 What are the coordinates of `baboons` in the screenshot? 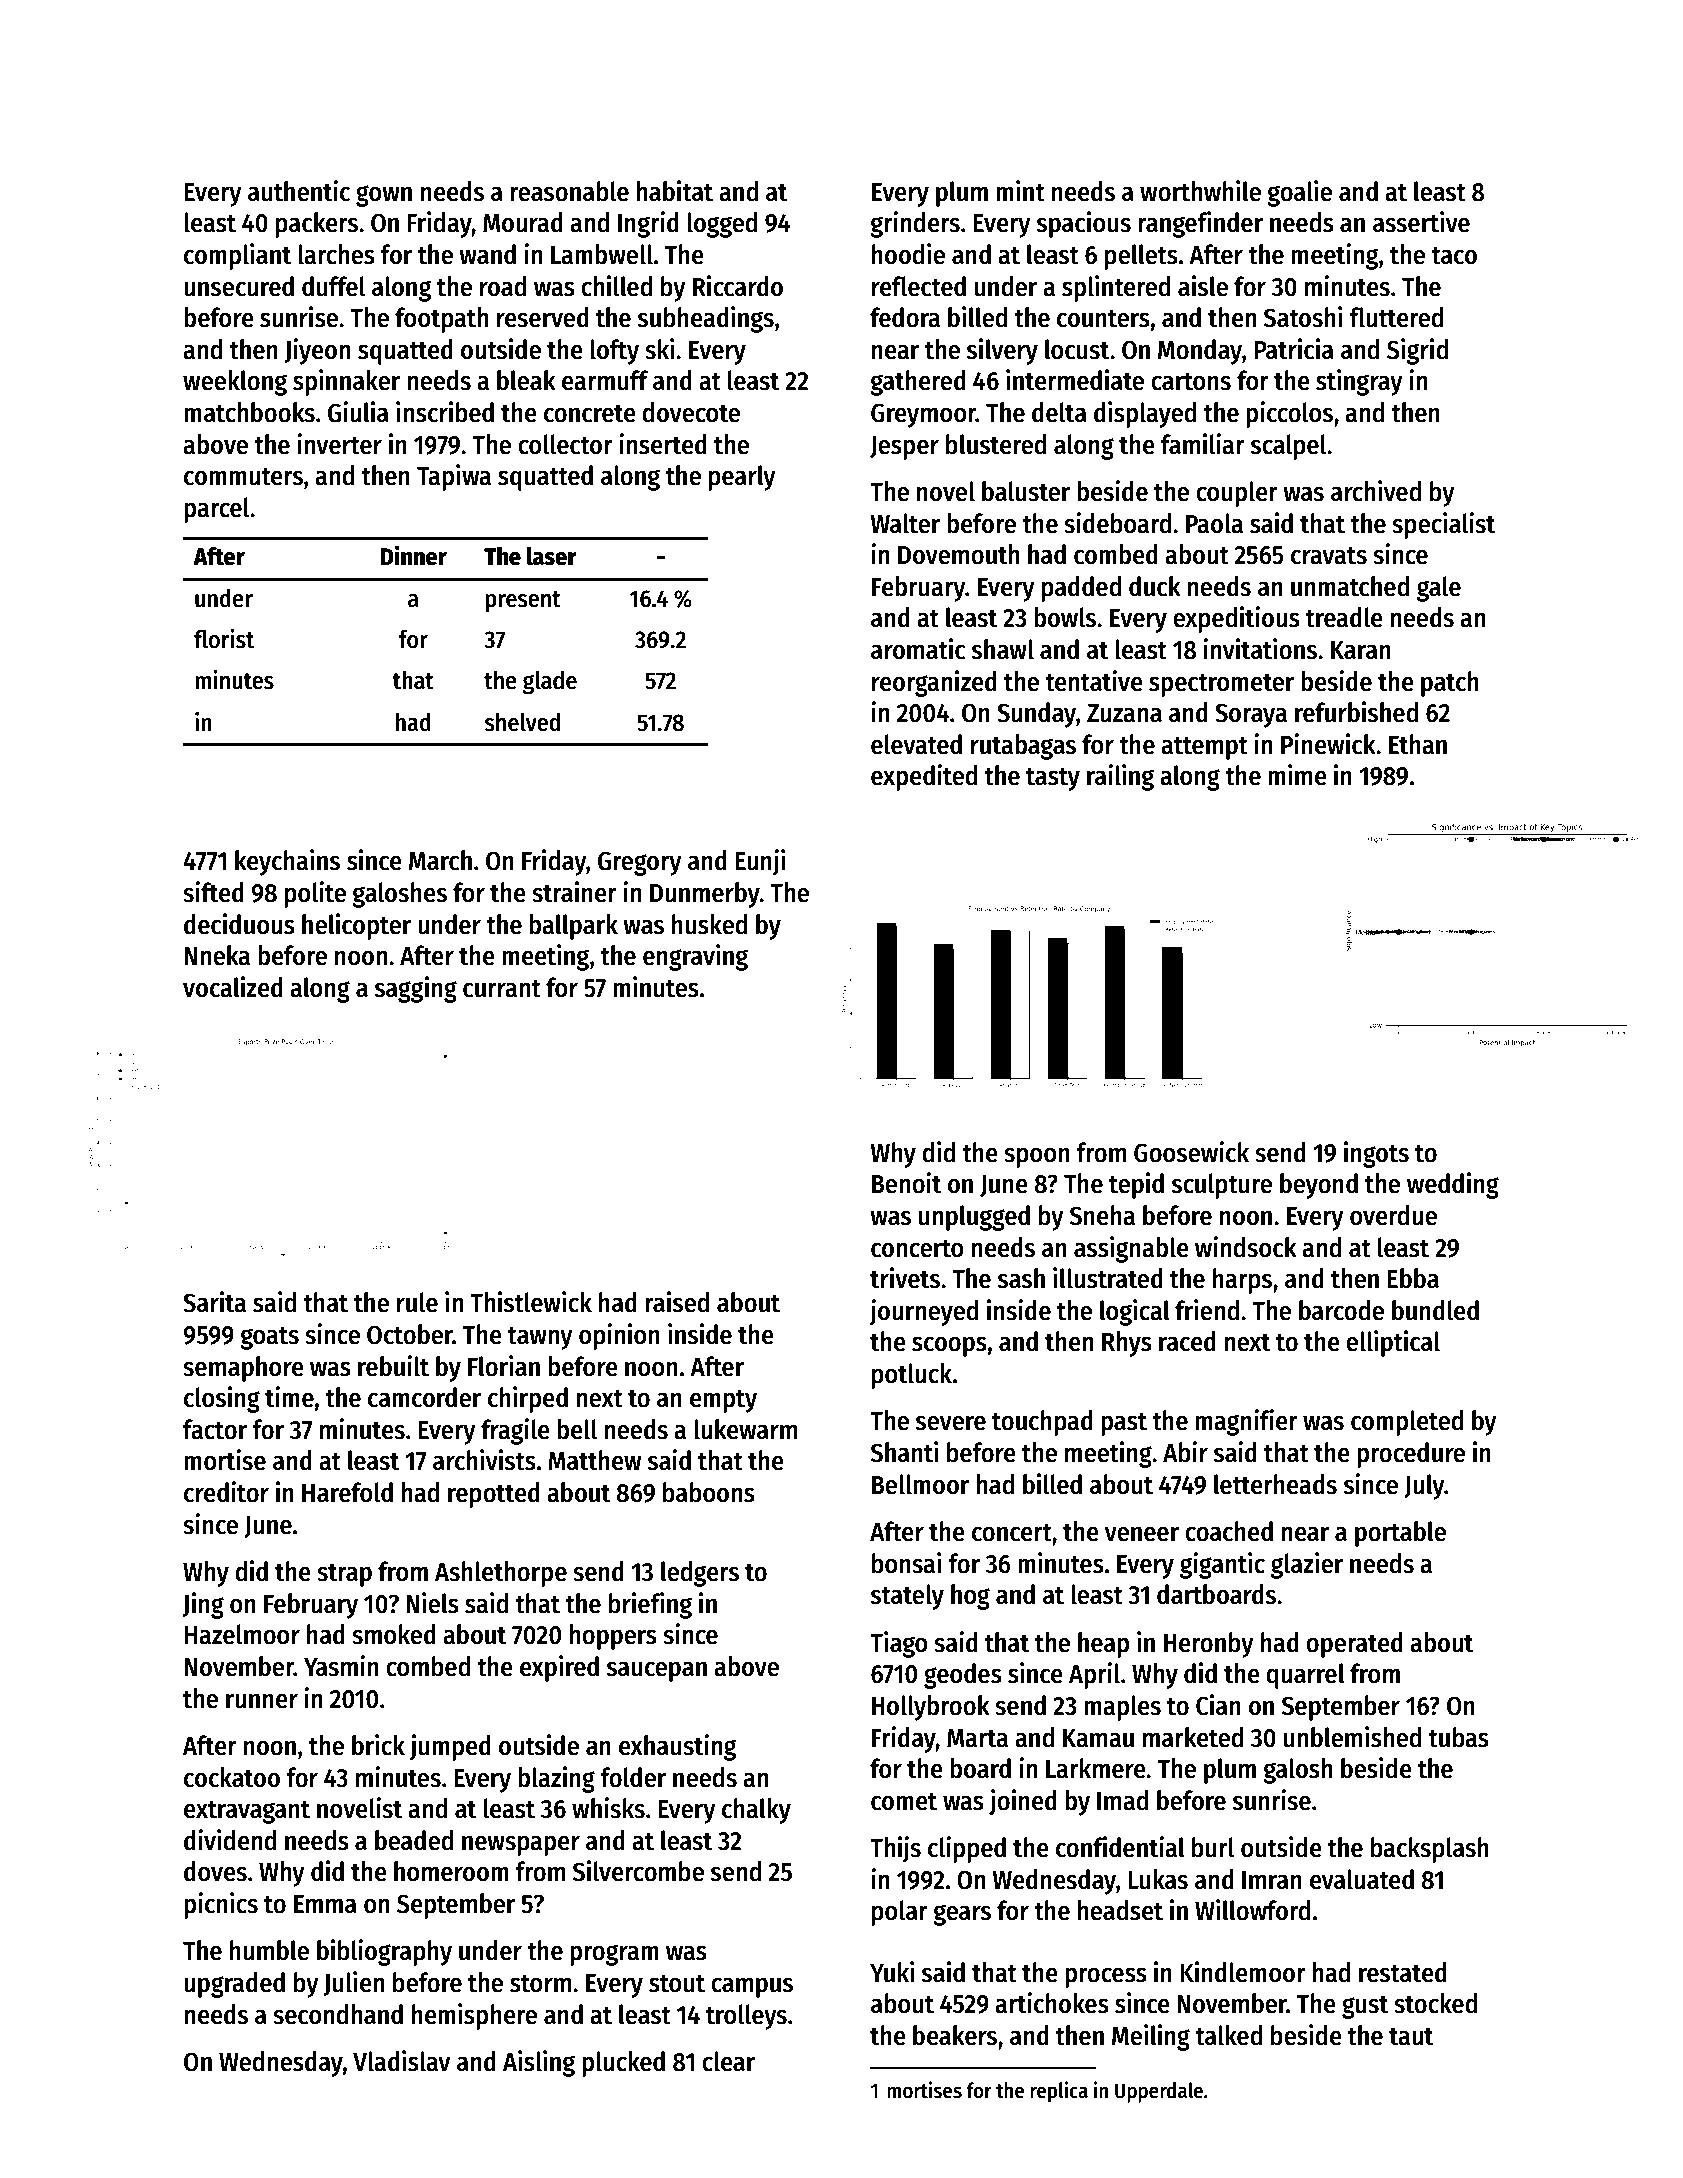 It's located at (709, 1492).
